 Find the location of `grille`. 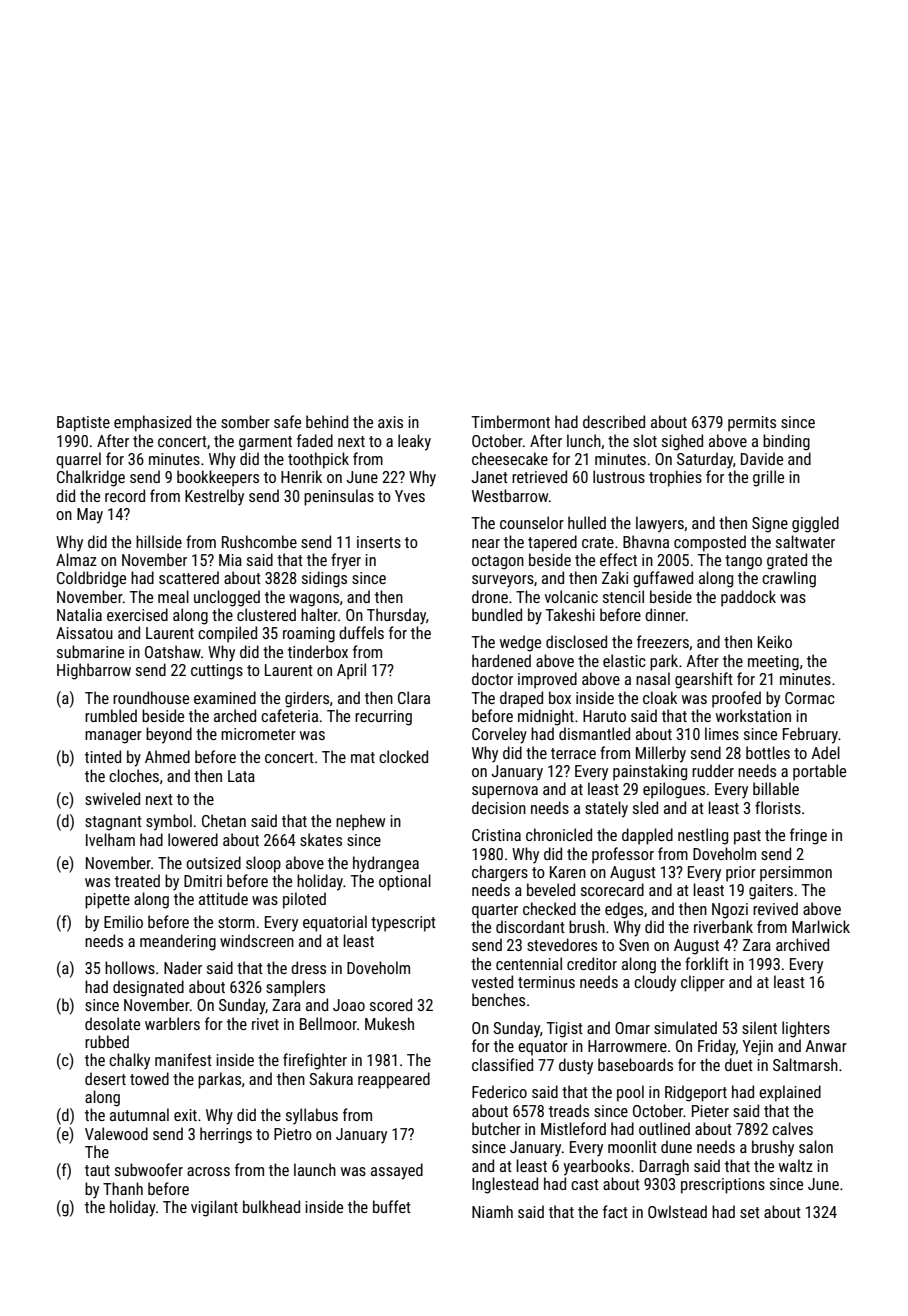

grille is located at coordinates (768, 478).
